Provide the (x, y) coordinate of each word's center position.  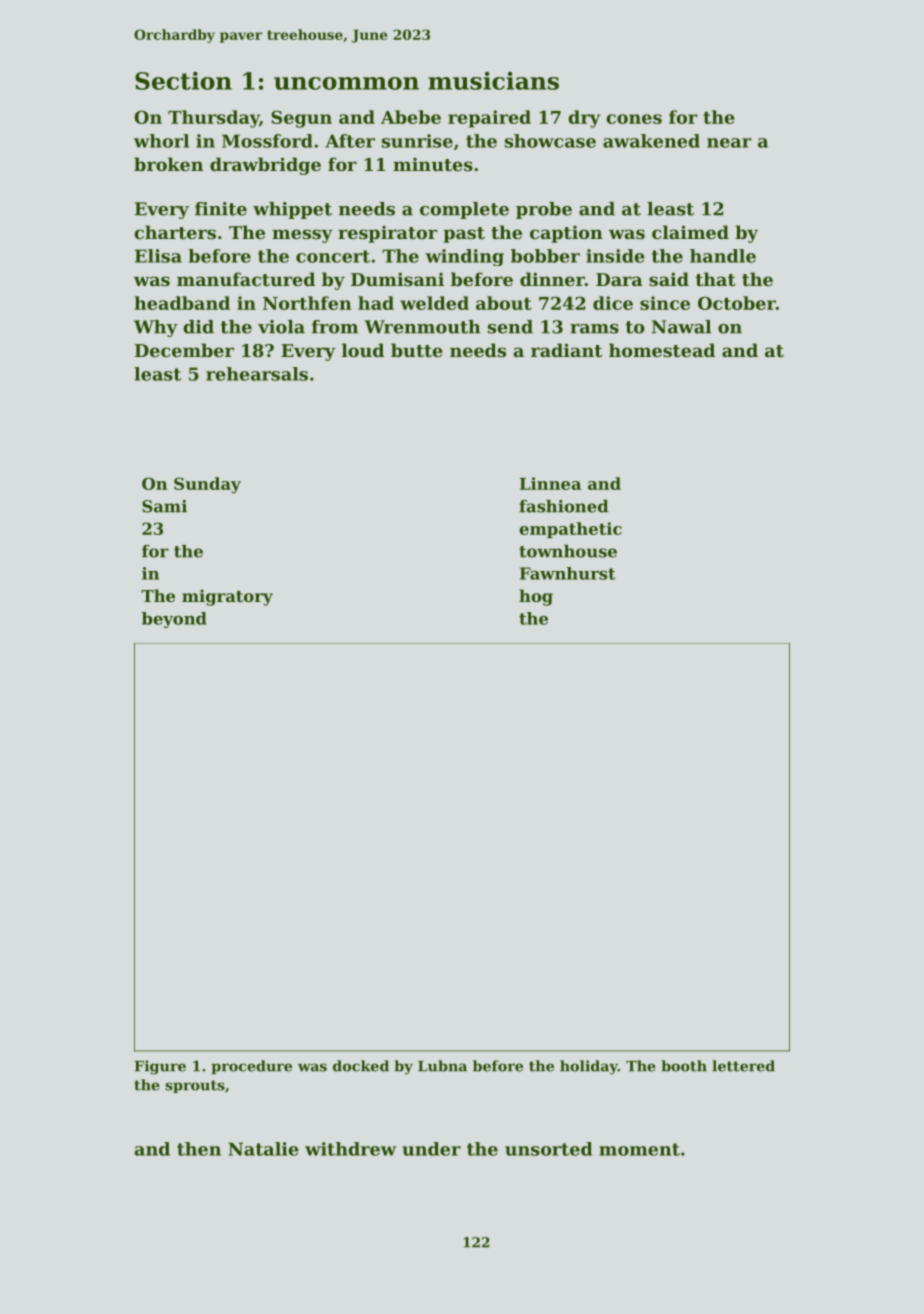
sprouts (195, 1086)
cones (634, 119)
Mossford (267, 141)
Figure (160, 1067)
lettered (743, 1066)
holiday (589, 1067)
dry (584, 119)
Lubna (442, 1066)
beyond (174, 620)
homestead (662, 350)
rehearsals (257, 374)
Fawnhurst (567, 573)
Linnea (550, 483)
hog (536, 597)
